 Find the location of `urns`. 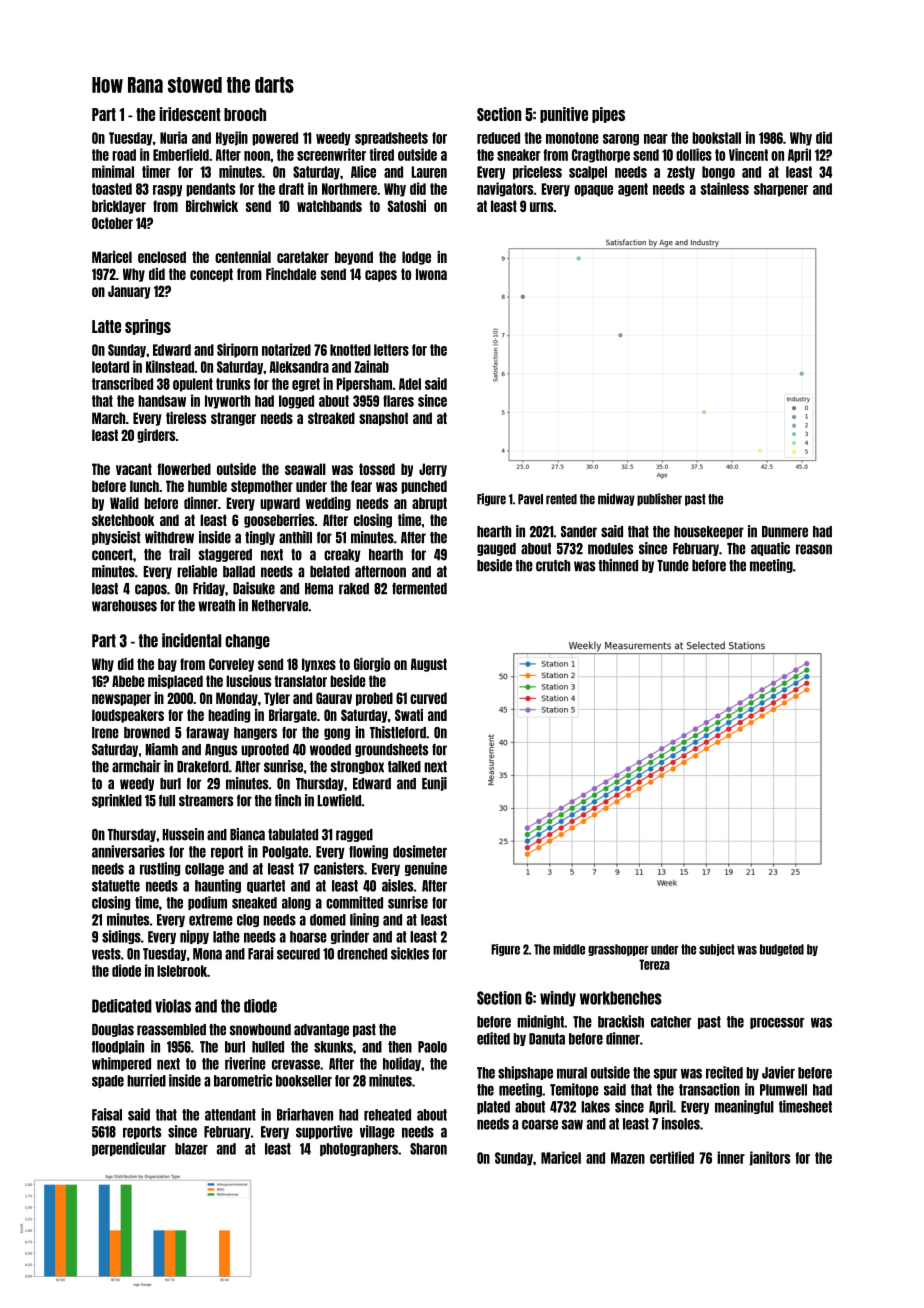

urns is located at coordinates (541, 207).
